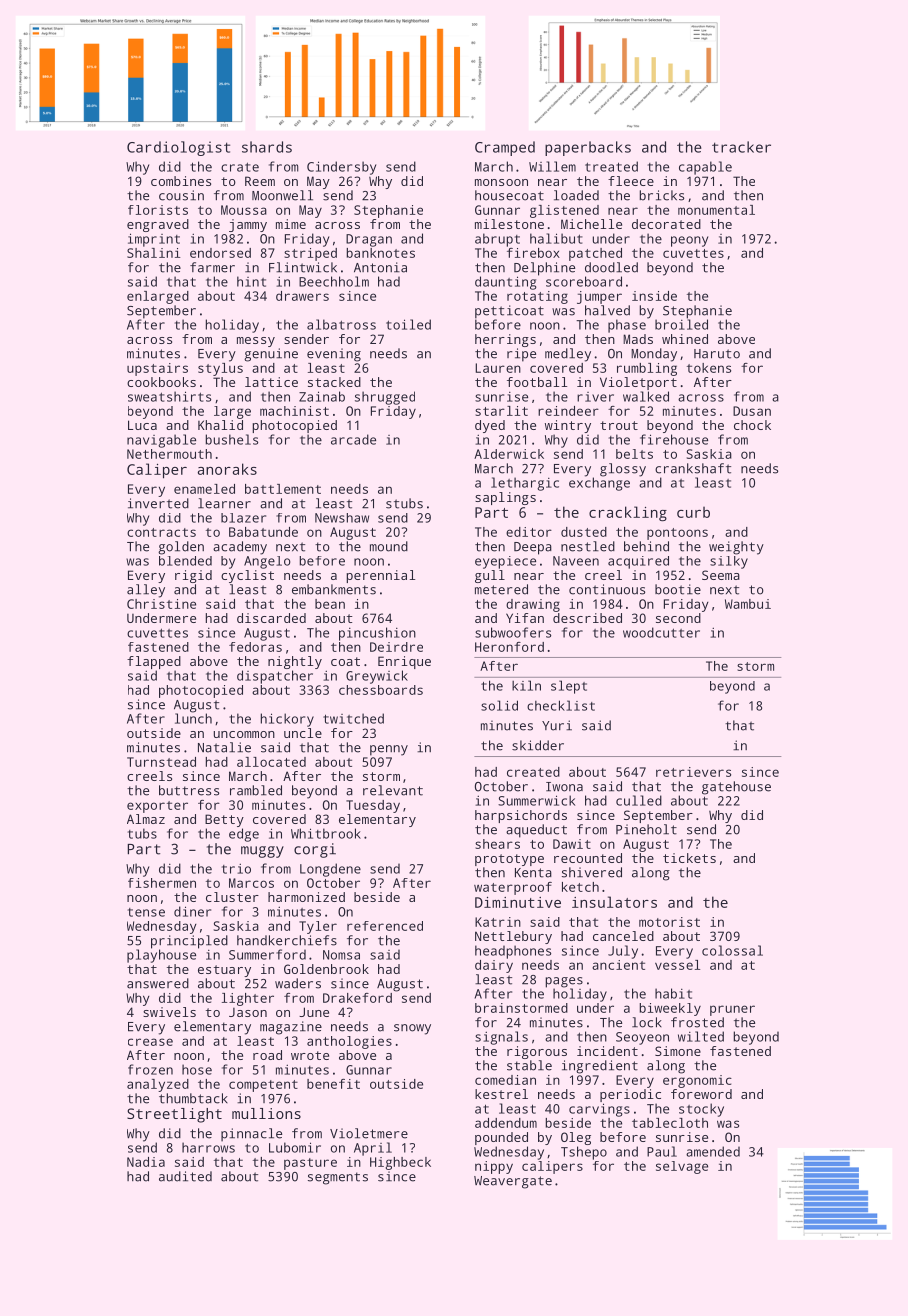 The image size is (908, 1316). Describe the element at coordinates (185, 1176) in the document. I see `audited` at that location.
